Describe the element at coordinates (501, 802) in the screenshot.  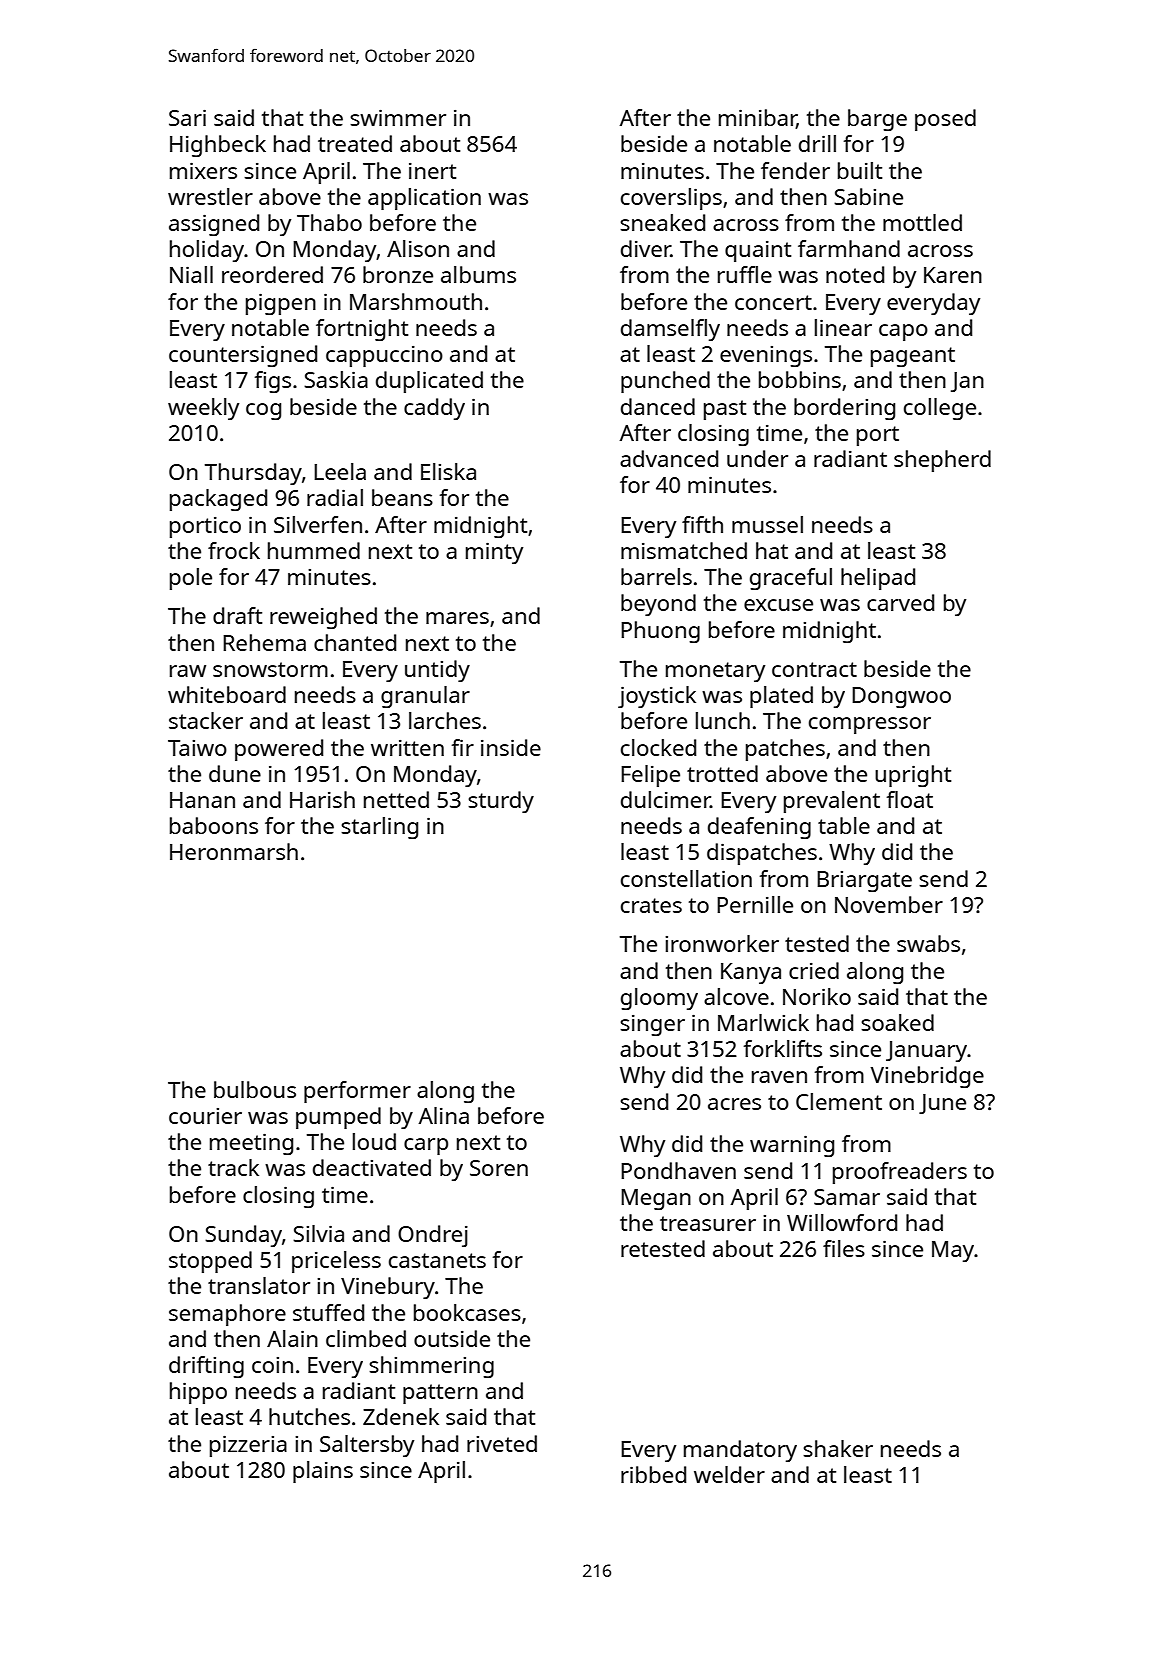
I see `sturdy` at that location.
